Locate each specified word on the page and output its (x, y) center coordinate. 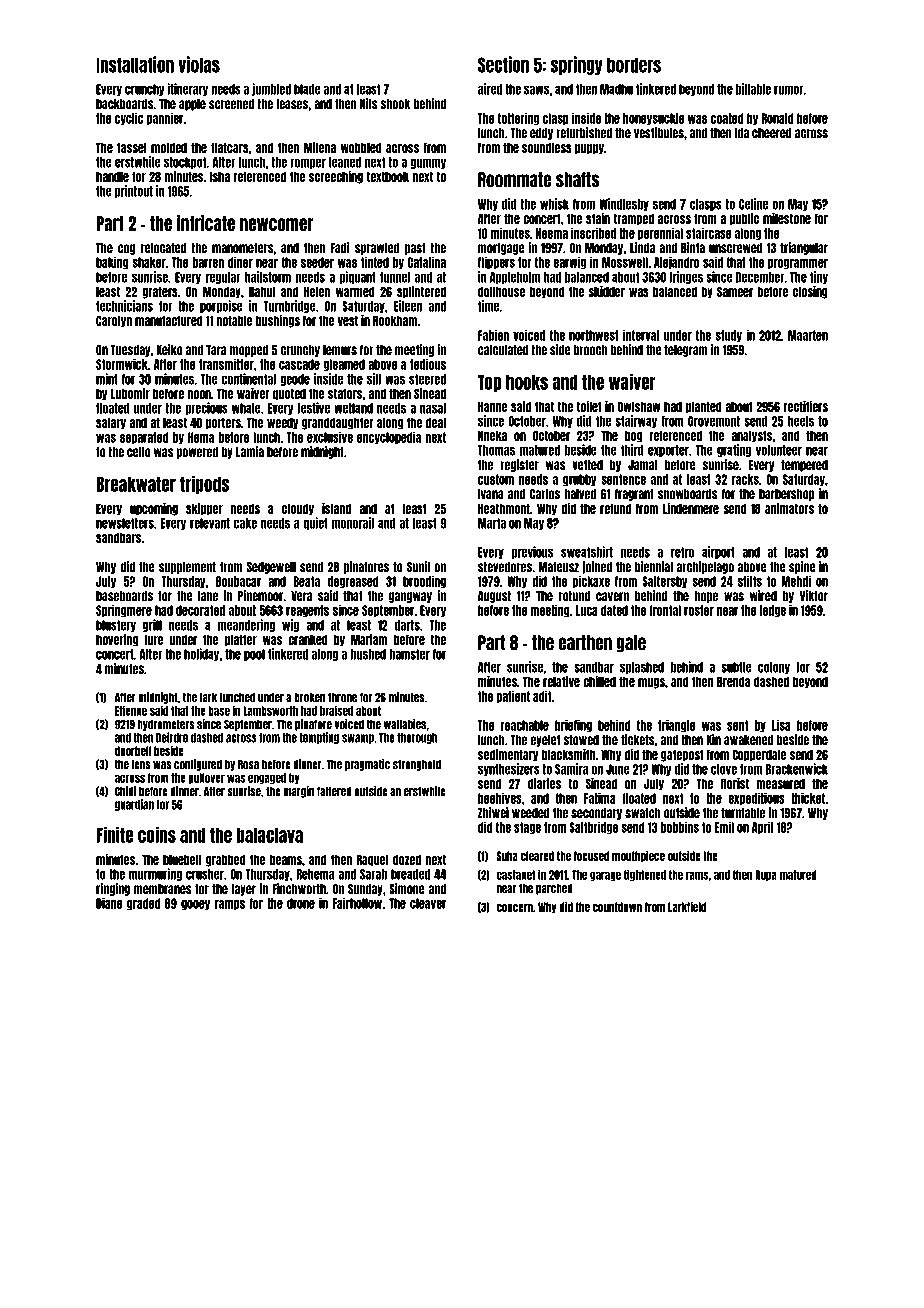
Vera (301, 596)
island (336, 508)
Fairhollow (357, 903)
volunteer (779, 450)
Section (503, 64)
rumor (789, 90)
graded (144, 904)
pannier (165, 118)
